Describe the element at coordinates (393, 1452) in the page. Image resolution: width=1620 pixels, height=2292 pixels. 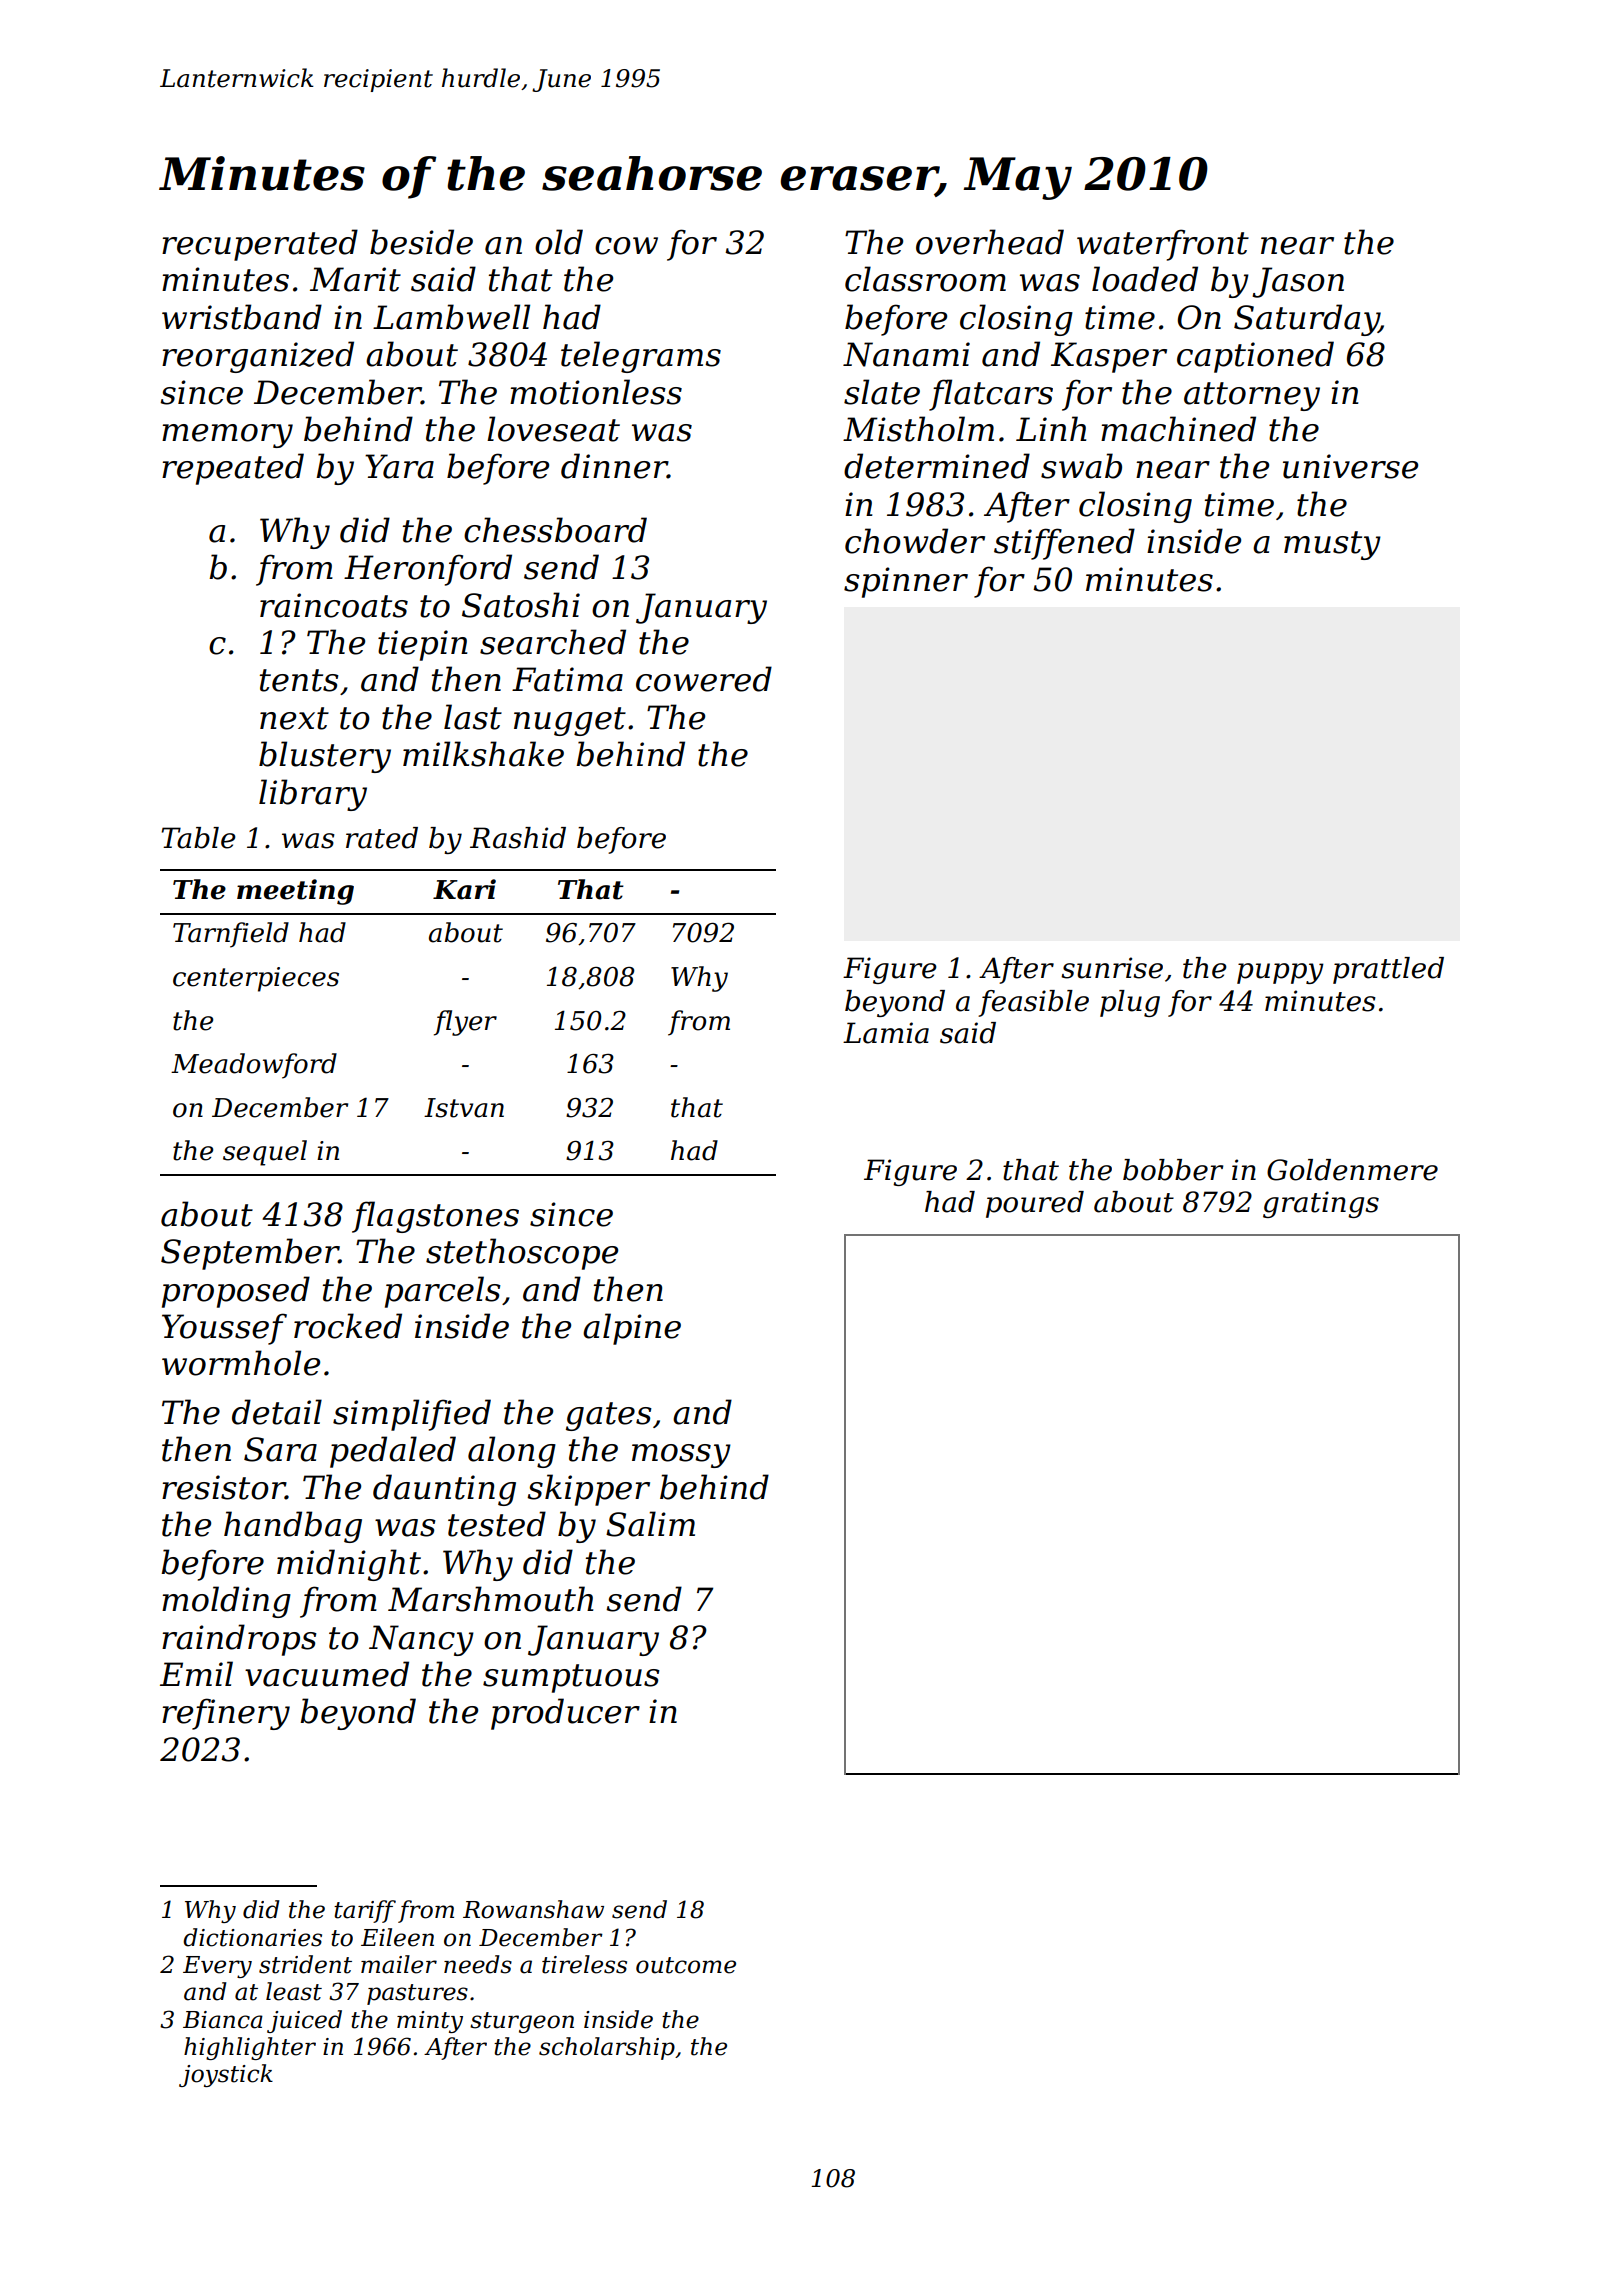
I see `pedaled` at that location.
